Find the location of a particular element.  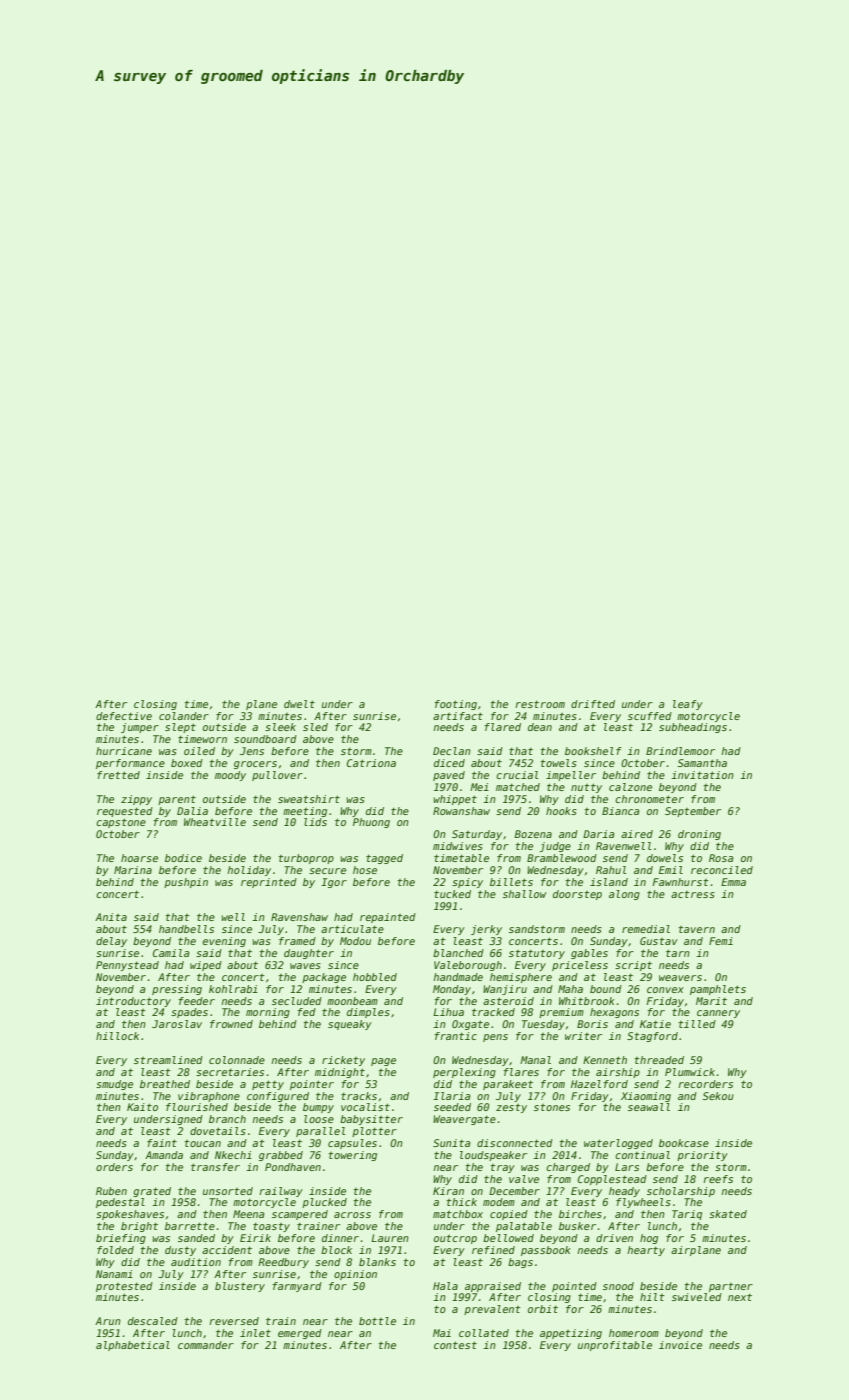

asteroid is located at coordinates (508, 1001).
